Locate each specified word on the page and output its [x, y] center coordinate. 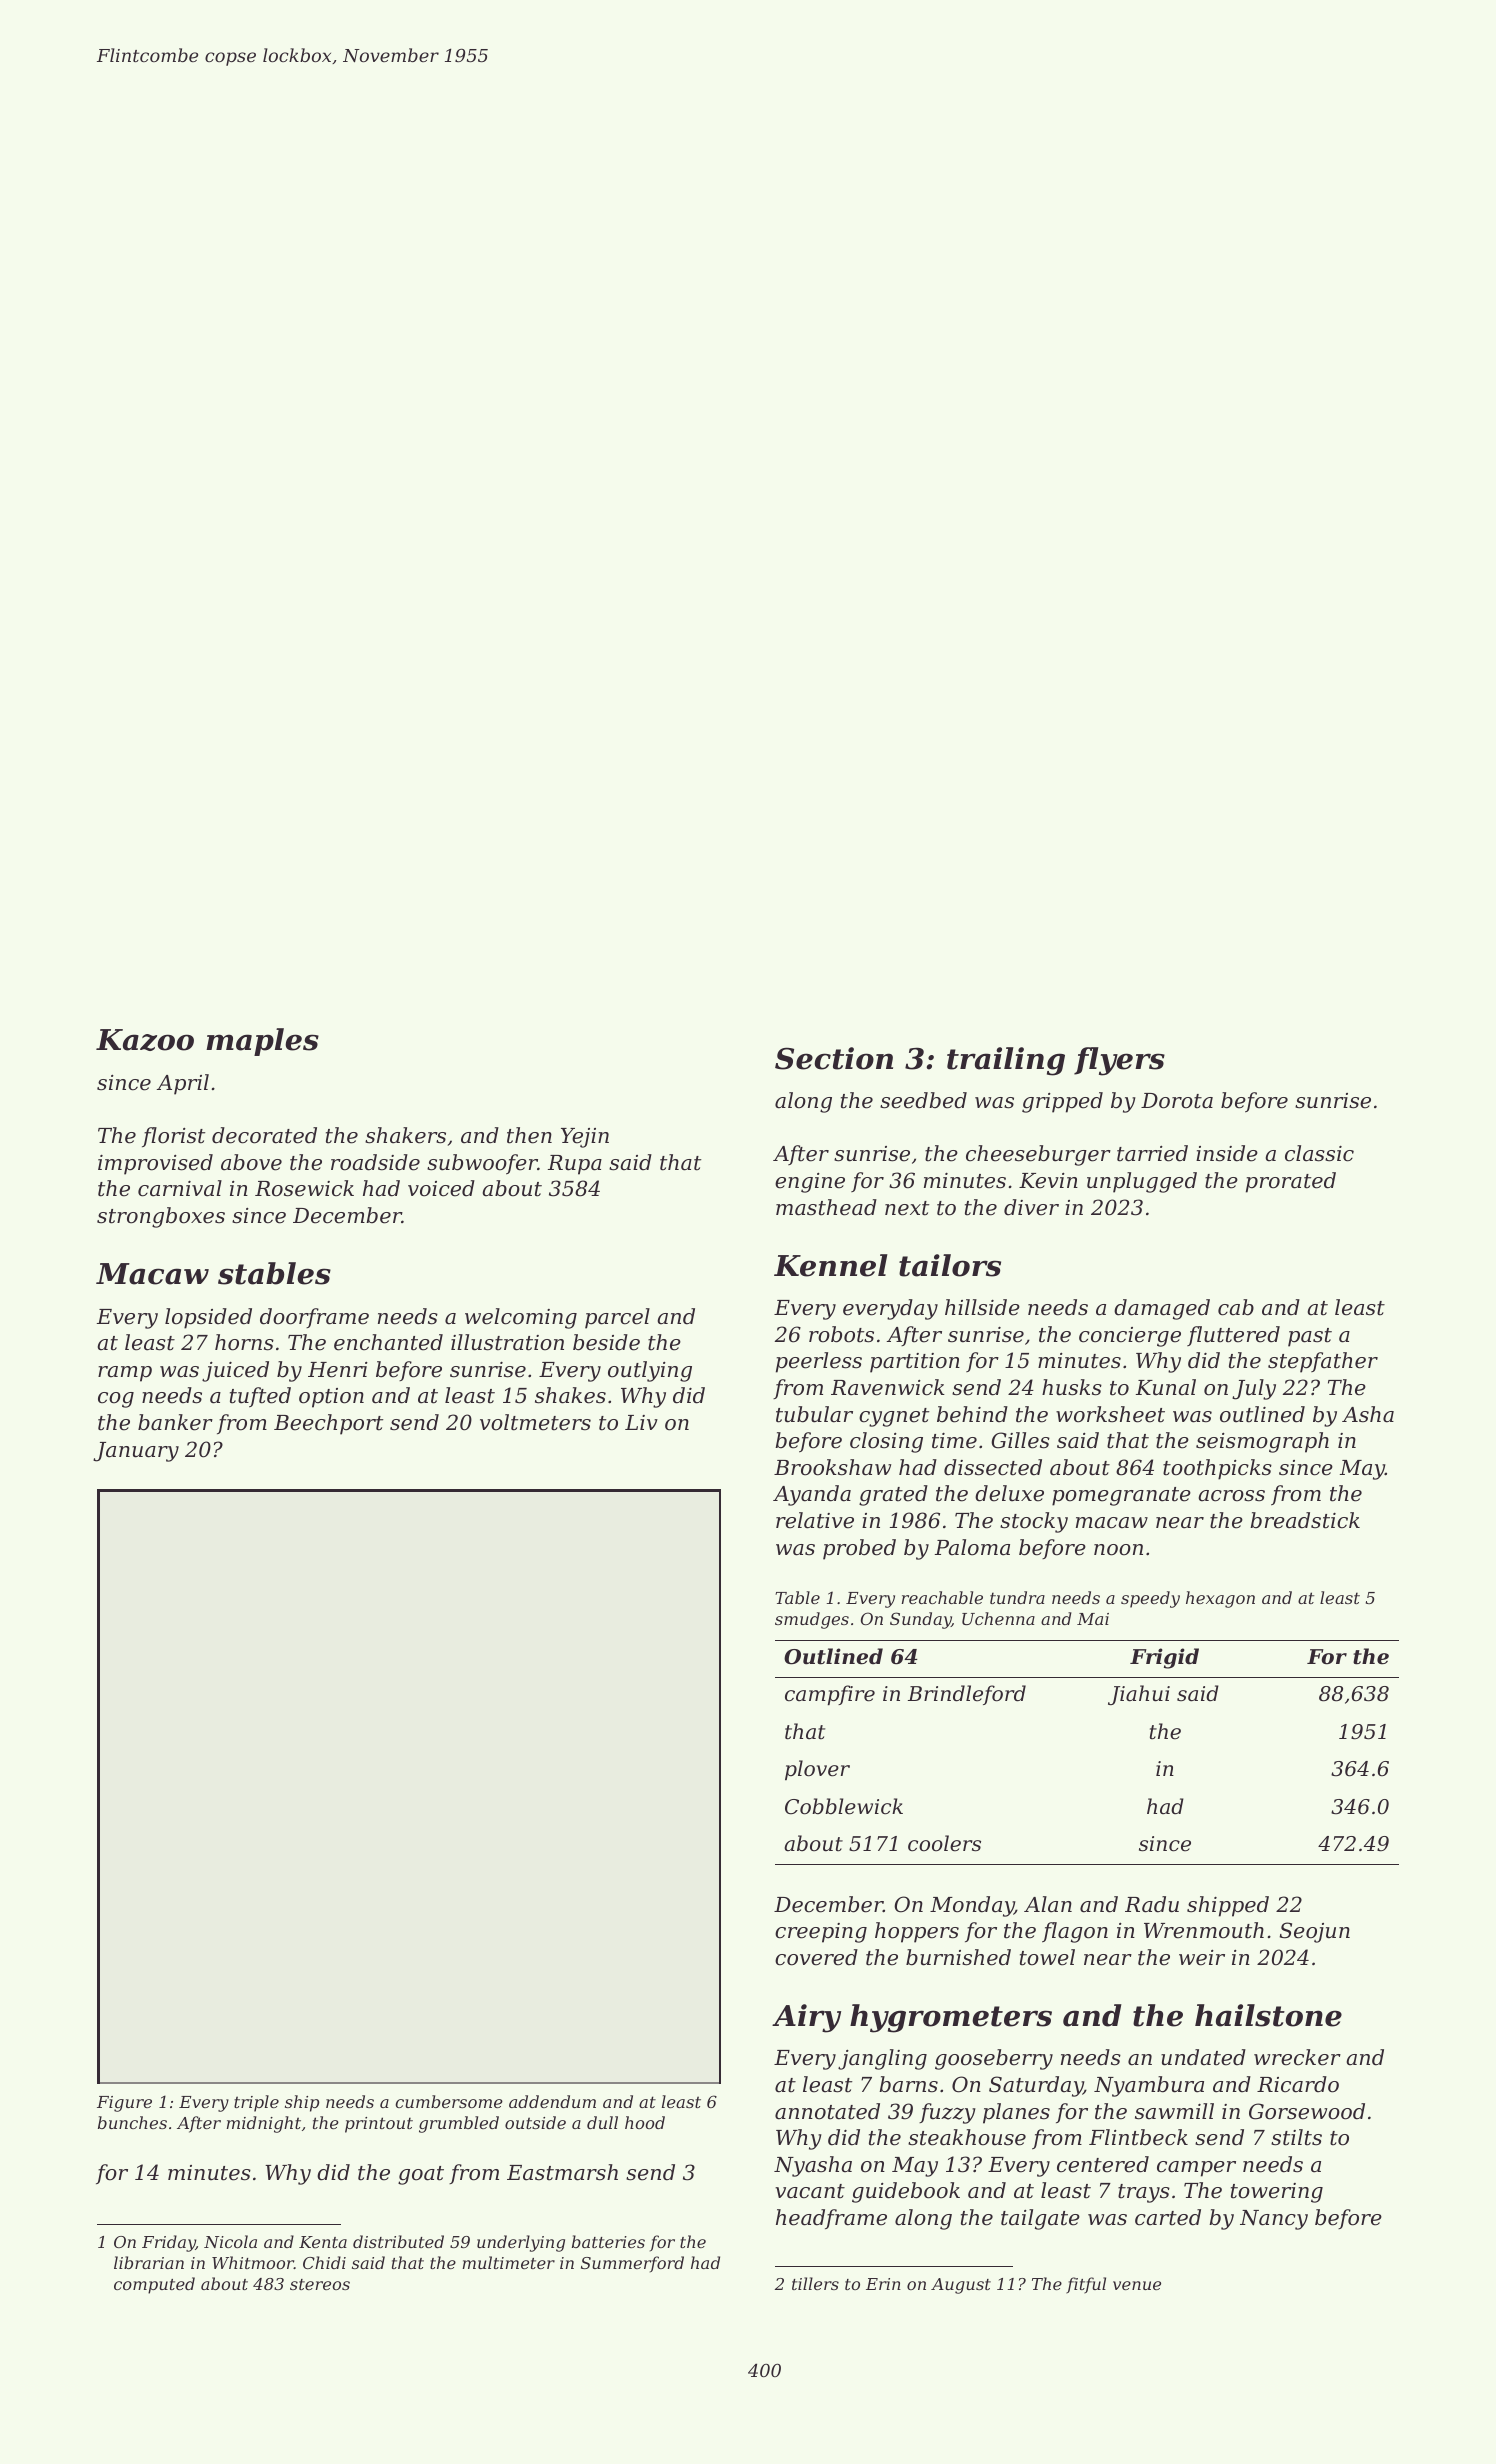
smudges [812, 1620]
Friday [169, 2243]
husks [1072, 1387]
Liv [641, 1422]
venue [1137, 2285]
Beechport [328, 1424]
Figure [124, 2104]
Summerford [632, 2264]
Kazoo [145, 1040]
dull [602, 2122]
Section [834, 1058]
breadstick [1305, 1520]
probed [859, 1549]
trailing [1006, 1061]
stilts [1296, 2137]
